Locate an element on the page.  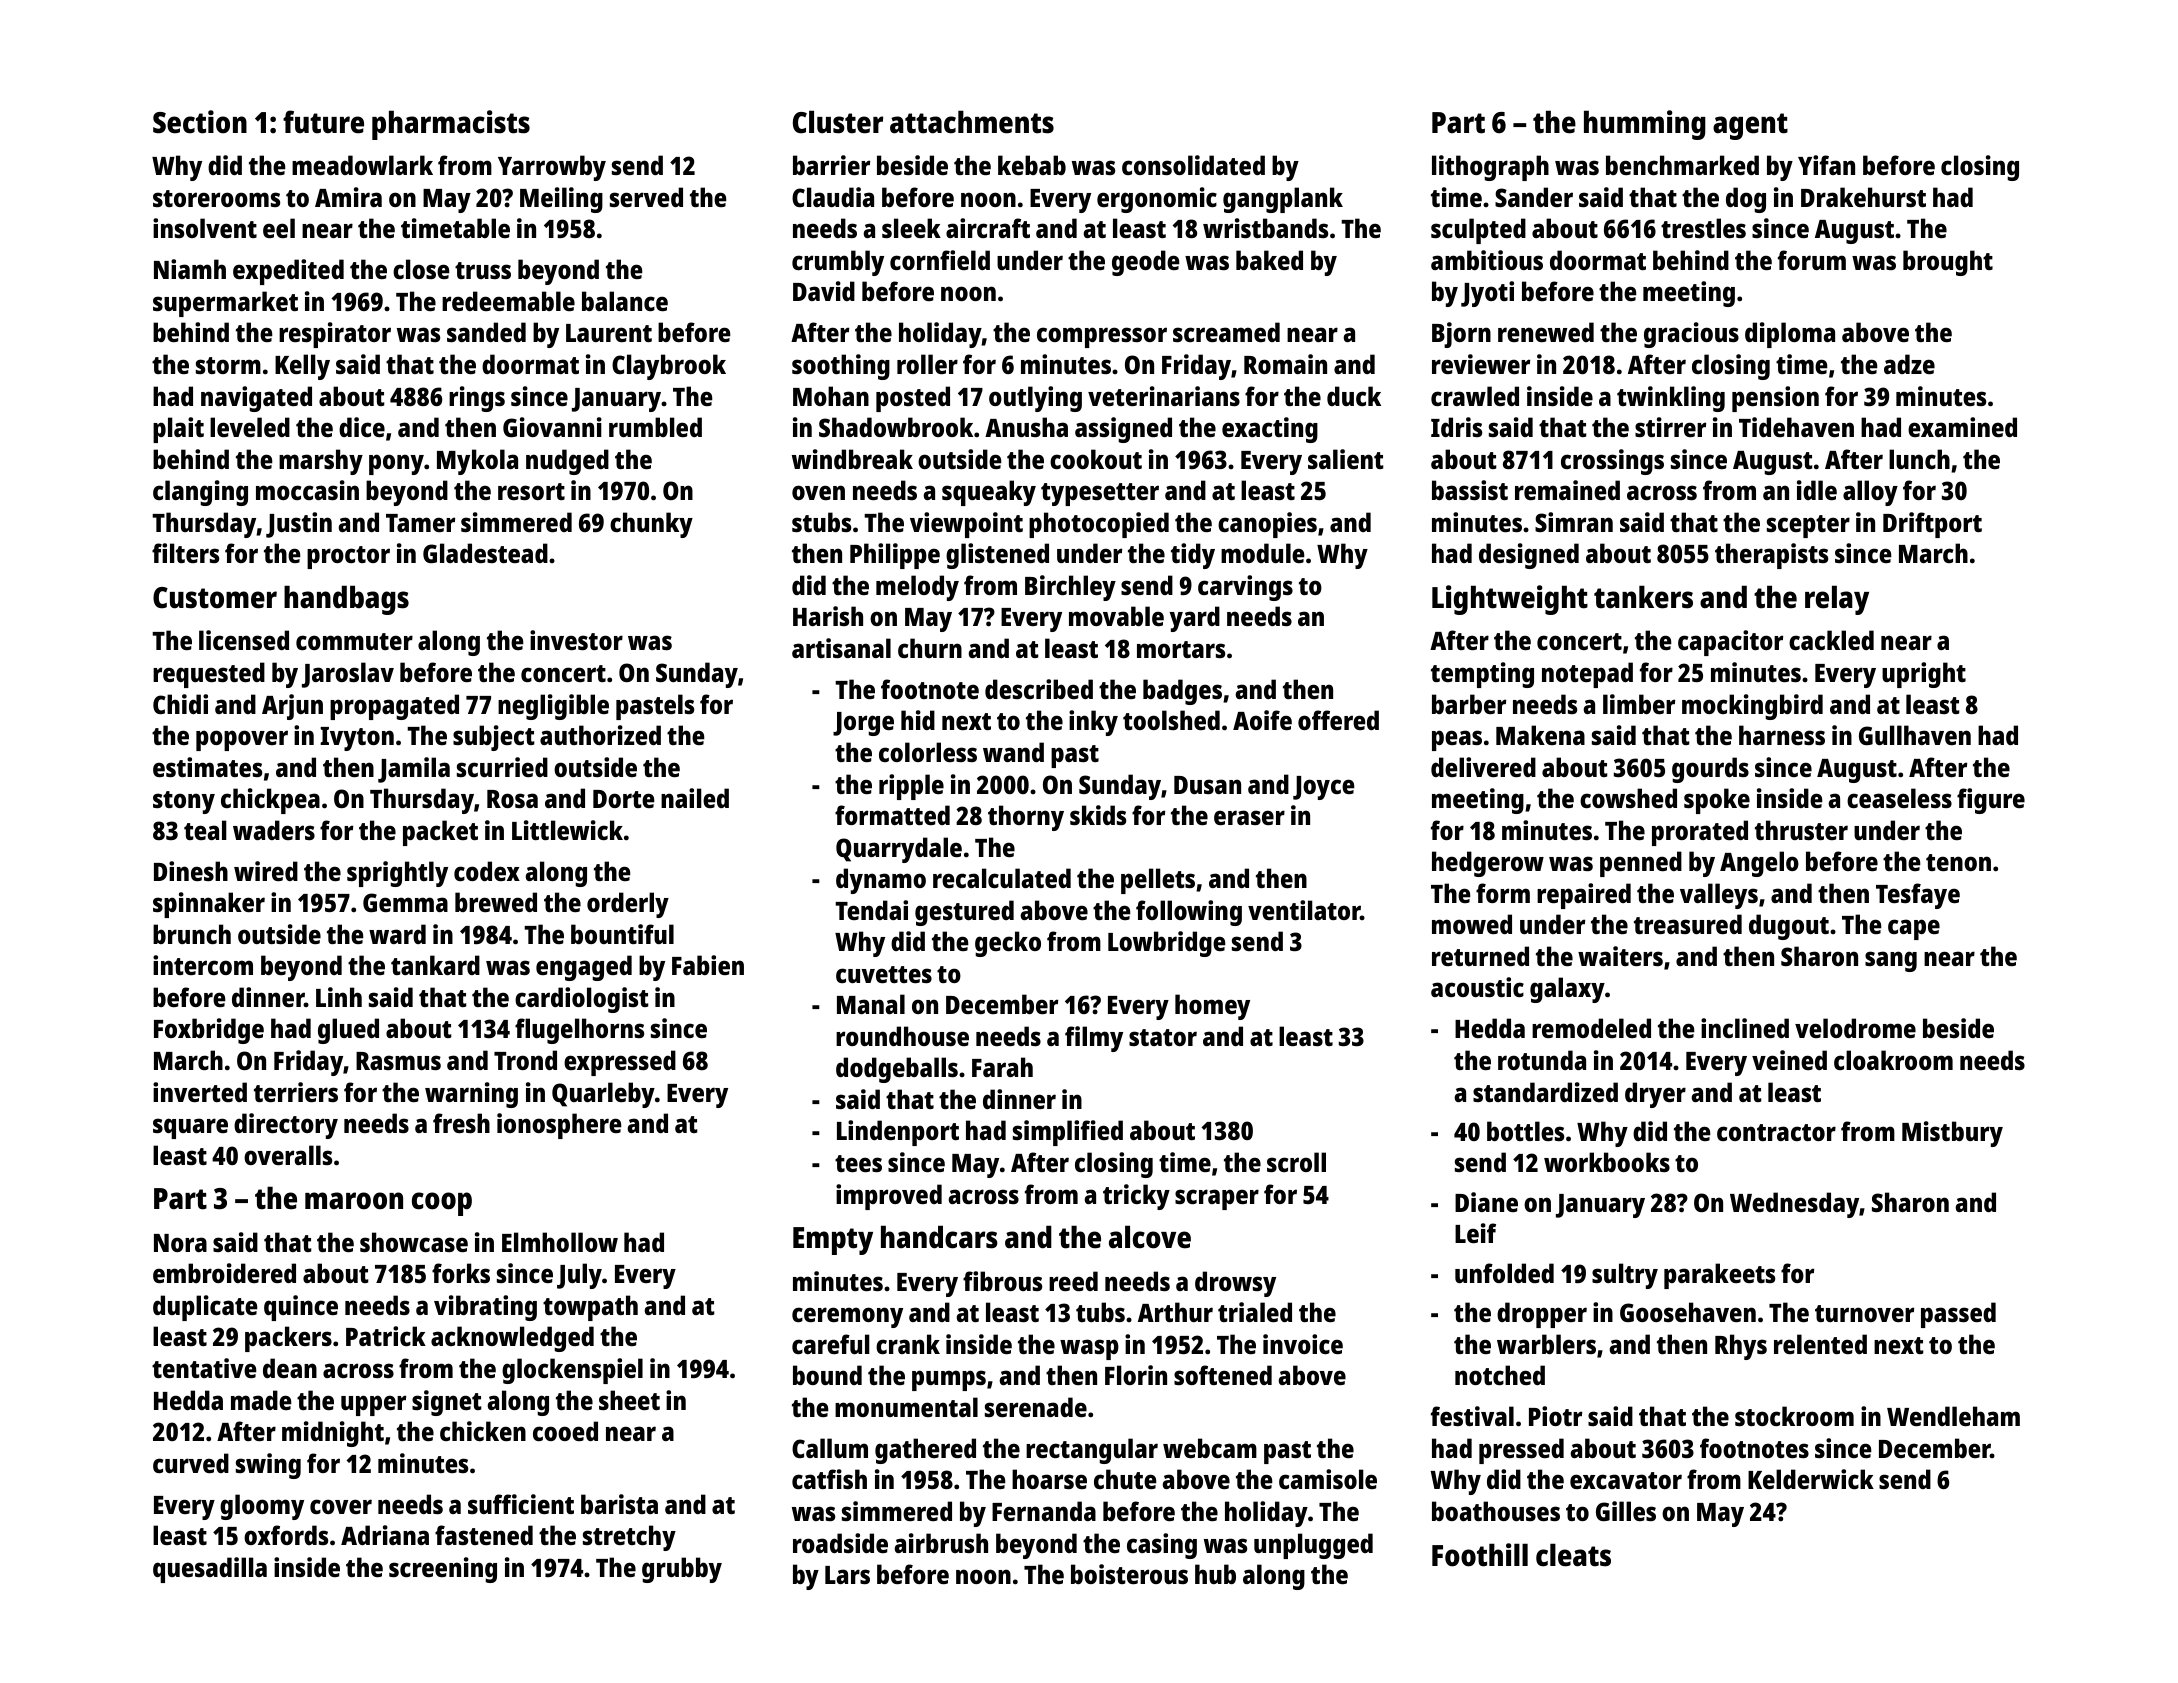
simplified is located at coordinates (1068, 1133).
